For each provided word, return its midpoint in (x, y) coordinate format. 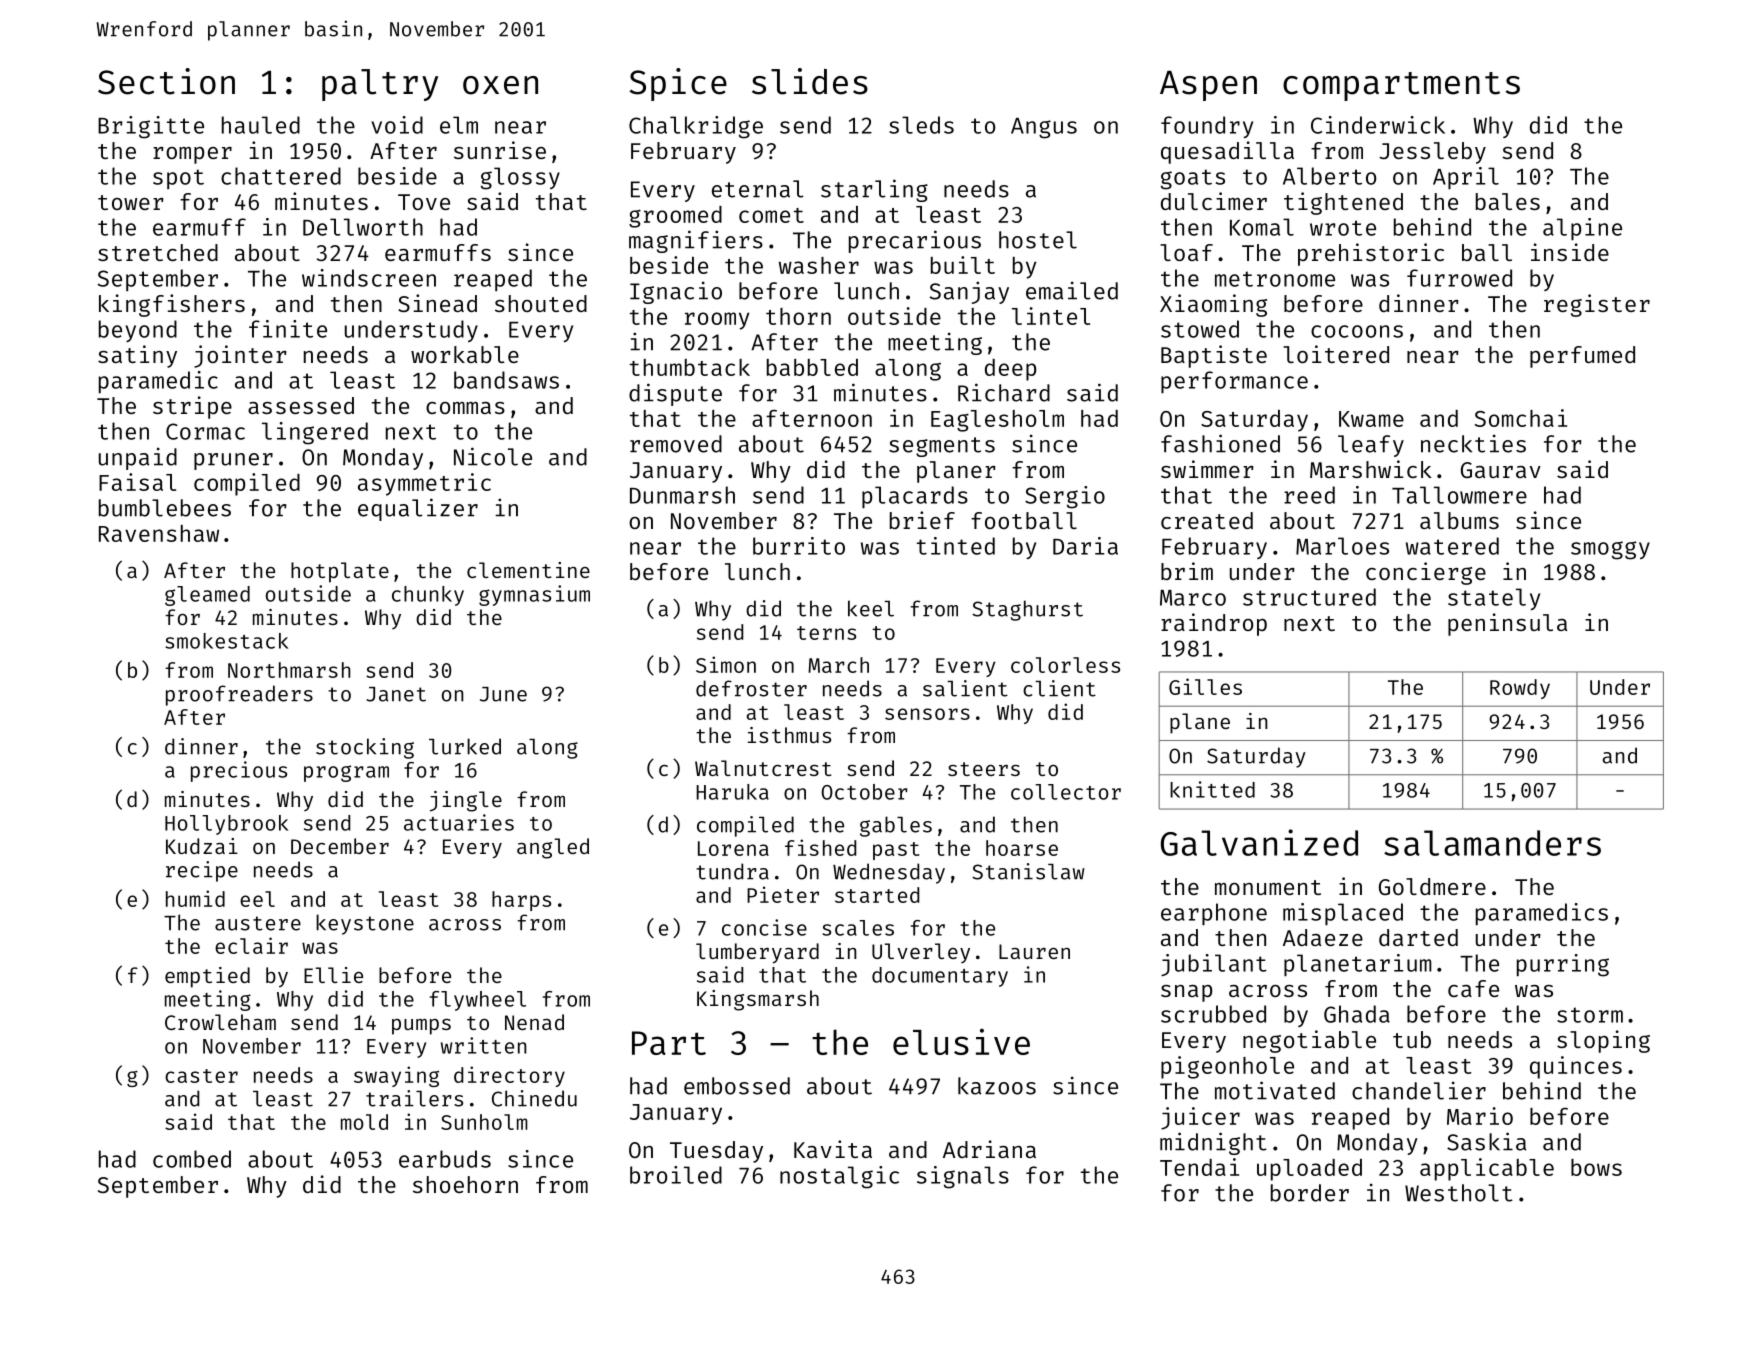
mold (364, 1122)
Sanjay (969, 292)
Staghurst (1027, 610)
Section (166, 81)
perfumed (1582, 357)
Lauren (1034, 951)
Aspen (1208, 86)
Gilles (1205, 686)
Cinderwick (1378, 125)
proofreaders (239, 695)
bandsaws (506, 380)
